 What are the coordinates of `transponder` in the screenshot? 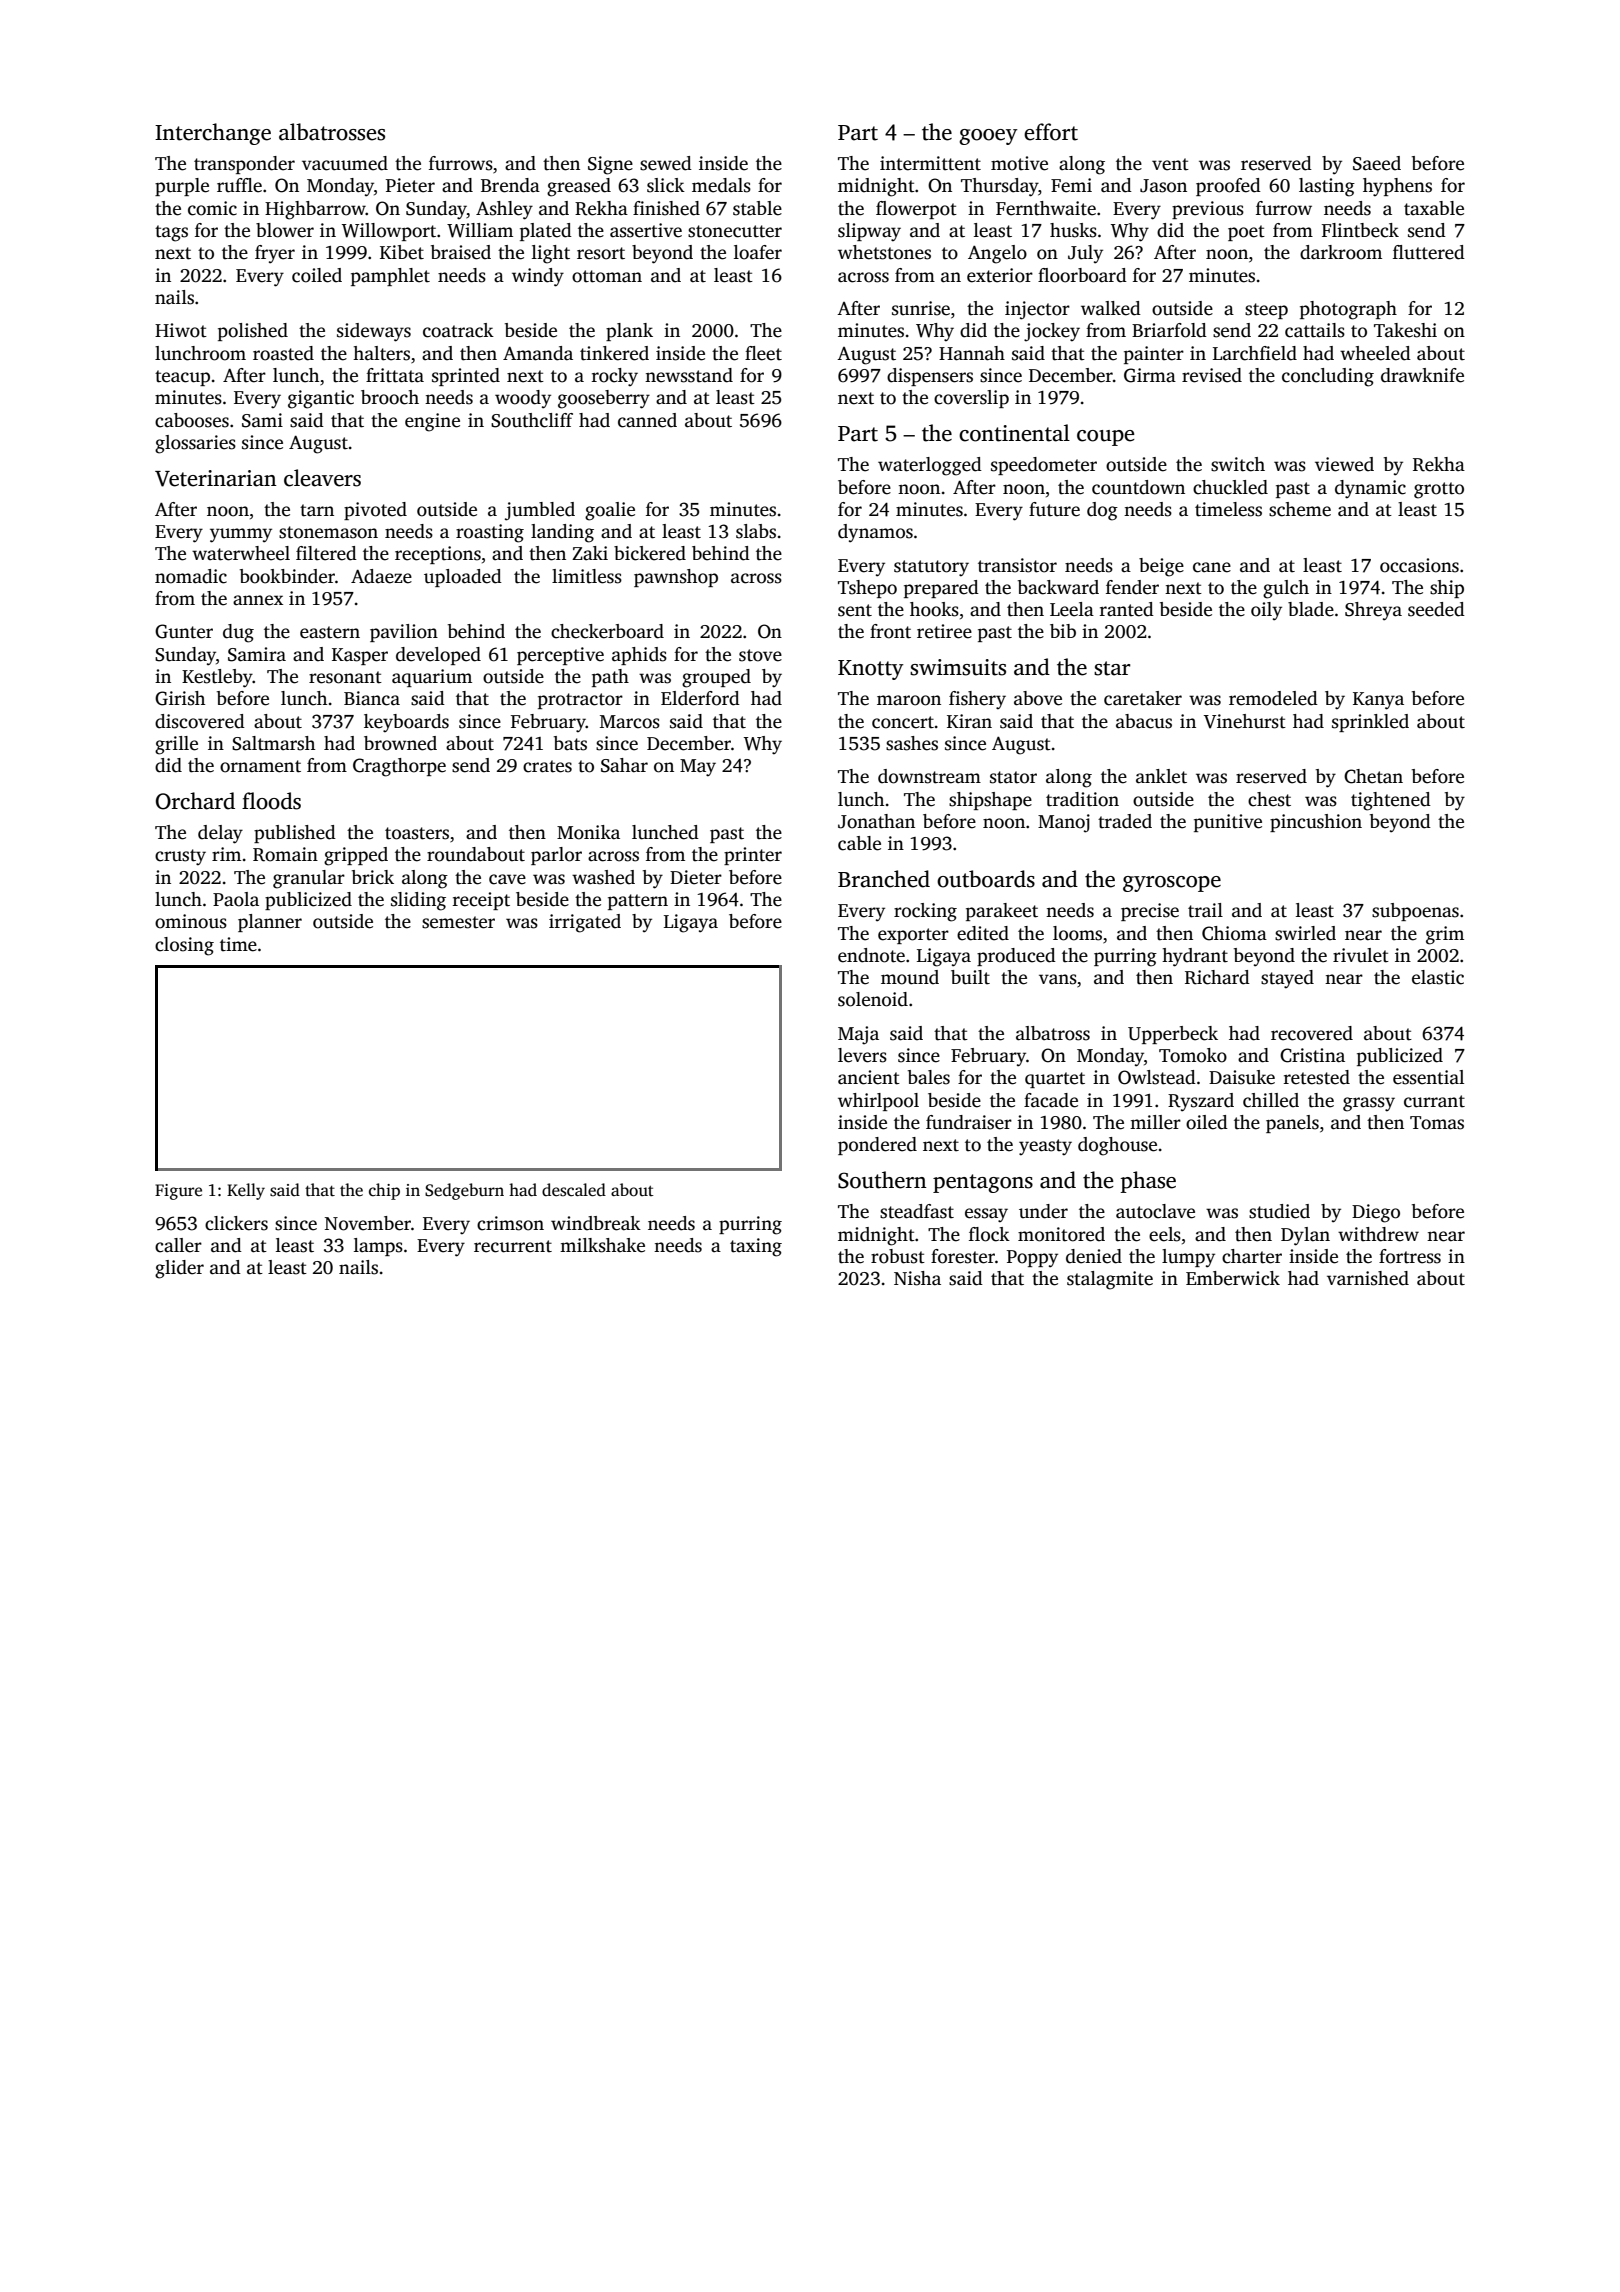 It's located at (244, 165).
